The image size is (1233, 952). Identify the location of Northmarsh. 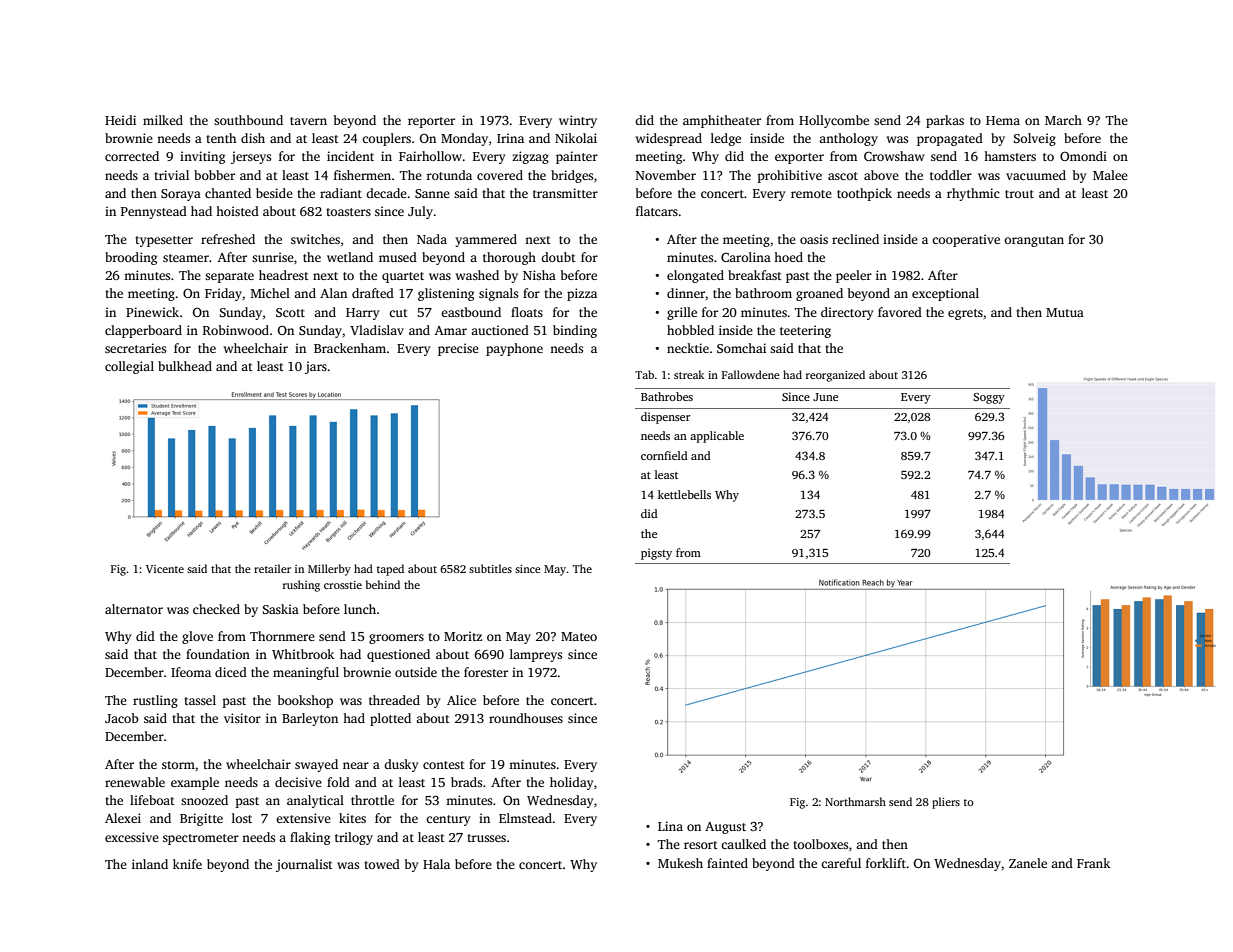
(855, 801).
